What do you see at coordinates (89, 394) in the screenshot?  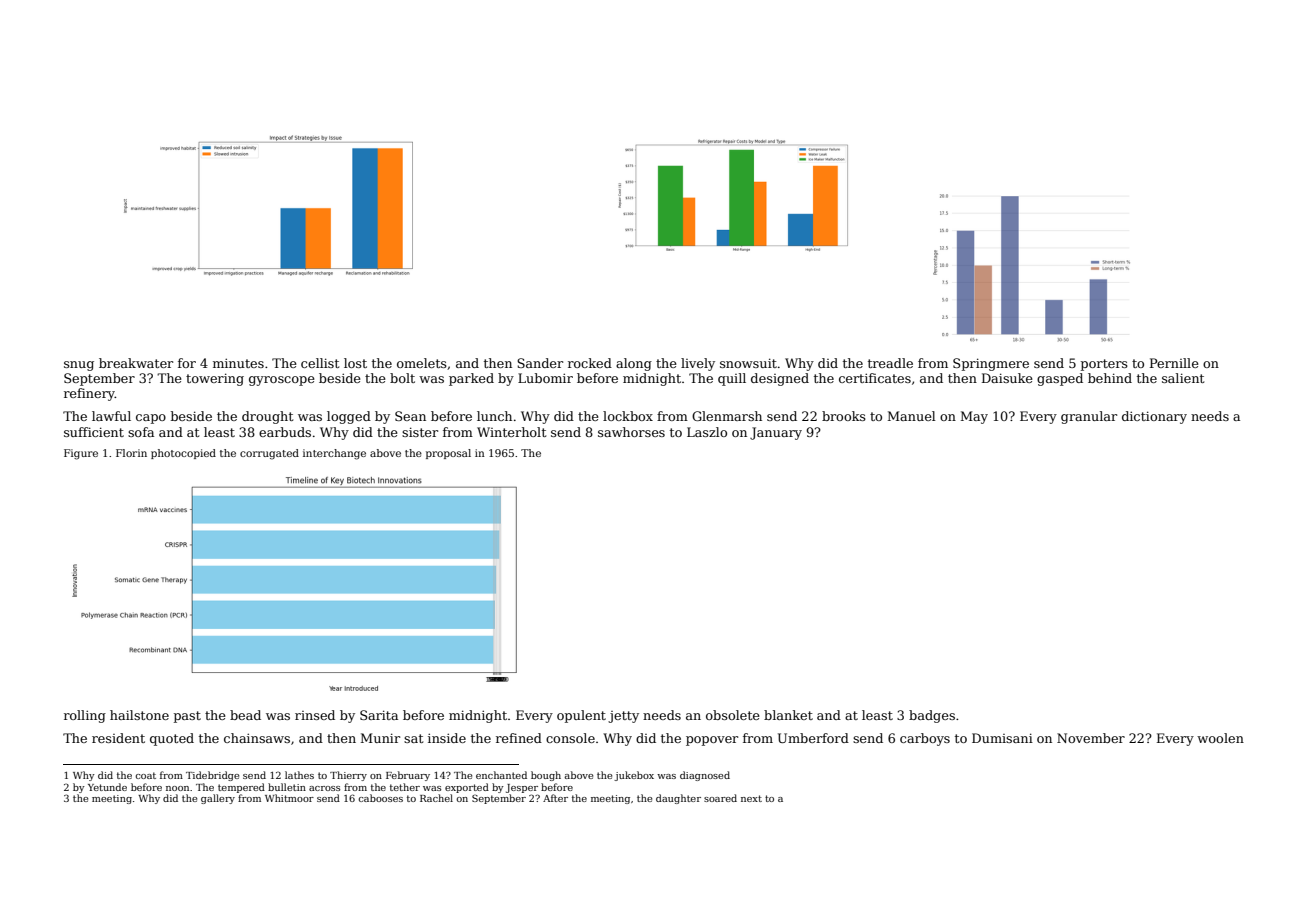 I see `refinery` at bounding box center [89, 394].
